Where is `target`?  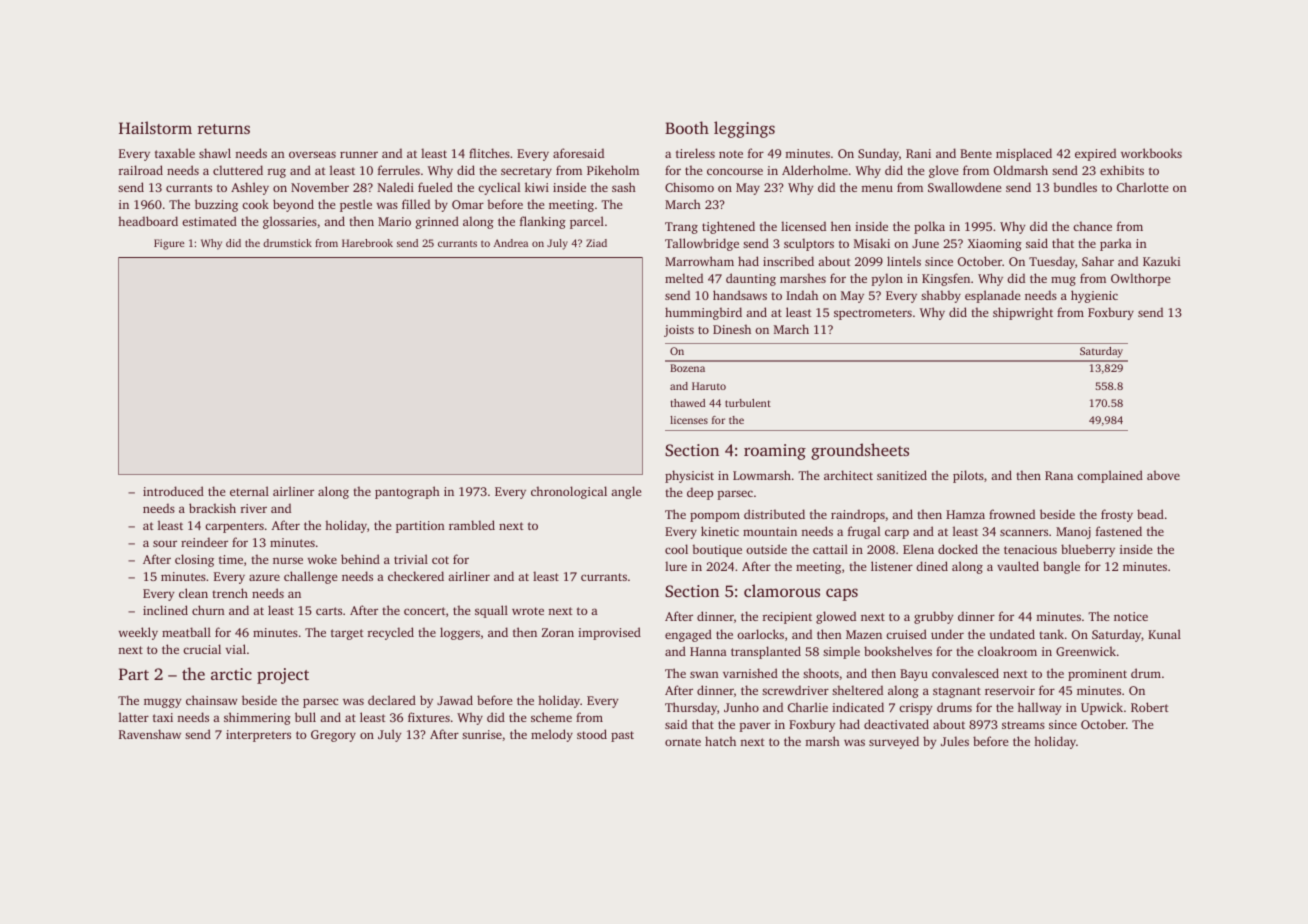
target is located at coordinates (347, 634).
